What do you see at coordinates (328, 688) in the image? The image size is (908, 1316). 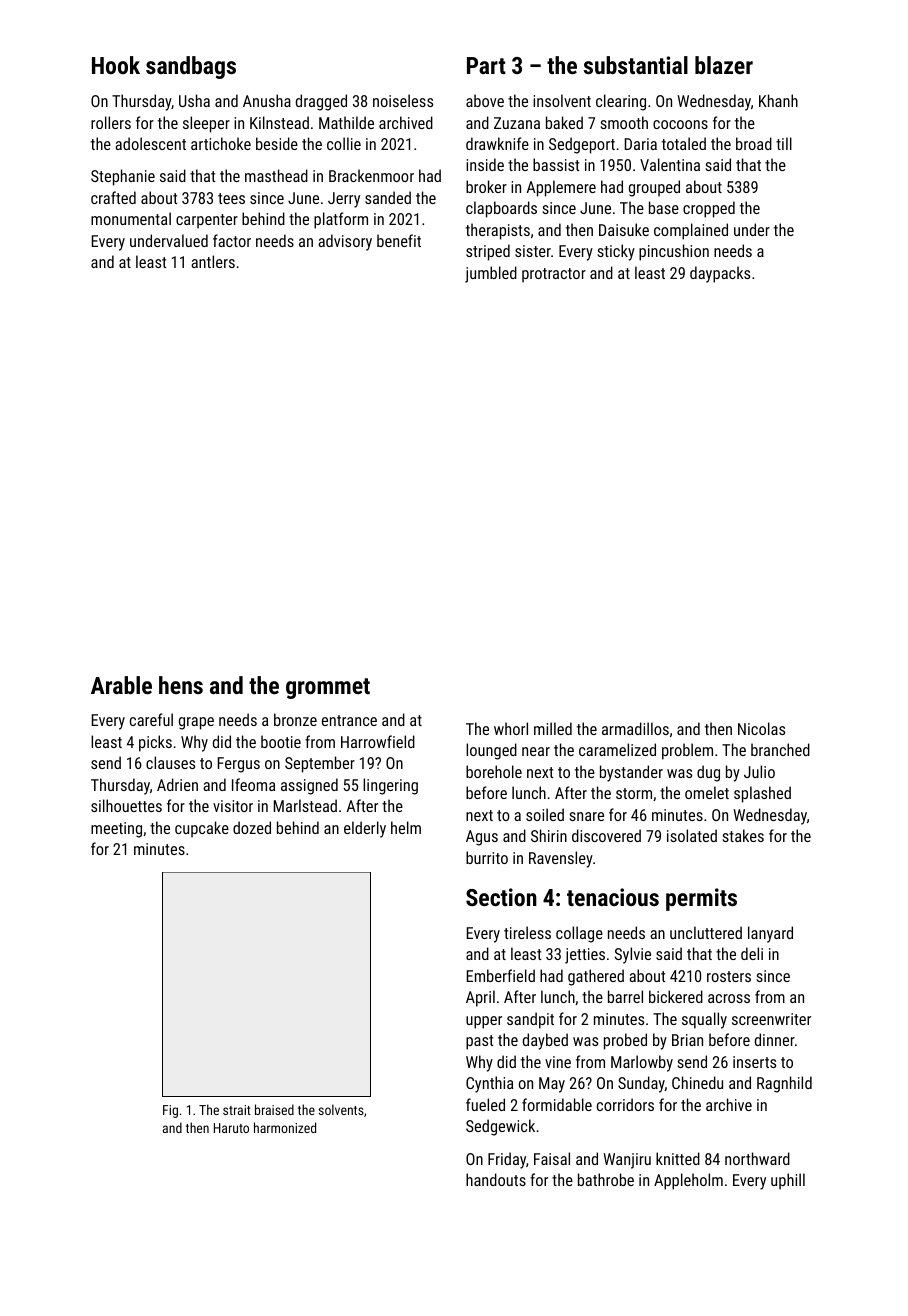 I see `grommet` at bounding box center [328, 688].
